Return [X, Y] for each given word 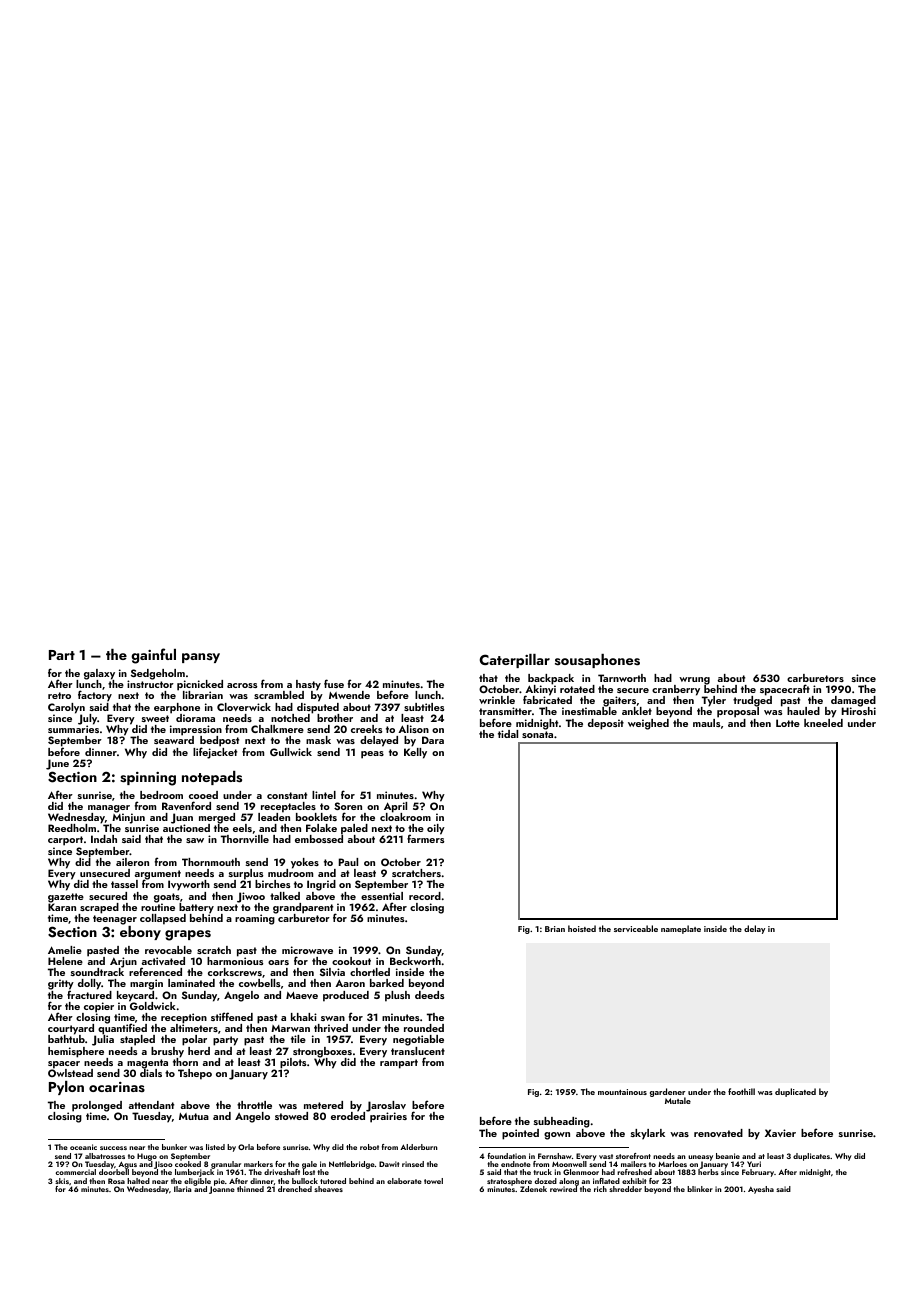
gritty [61, 985]
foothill [741, 1091]
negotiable [418, 1040]
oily [436, 829]
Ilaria [183, 1189]
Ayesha [761, 1190]
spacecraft [785, 690]
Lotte [788, 723]
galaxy [99, 674]
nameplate [681, 929]
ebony [140, 933]
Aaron [350, 983]
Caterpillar [515, 661]
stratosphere [509, 1182]
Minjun [128, 818]
